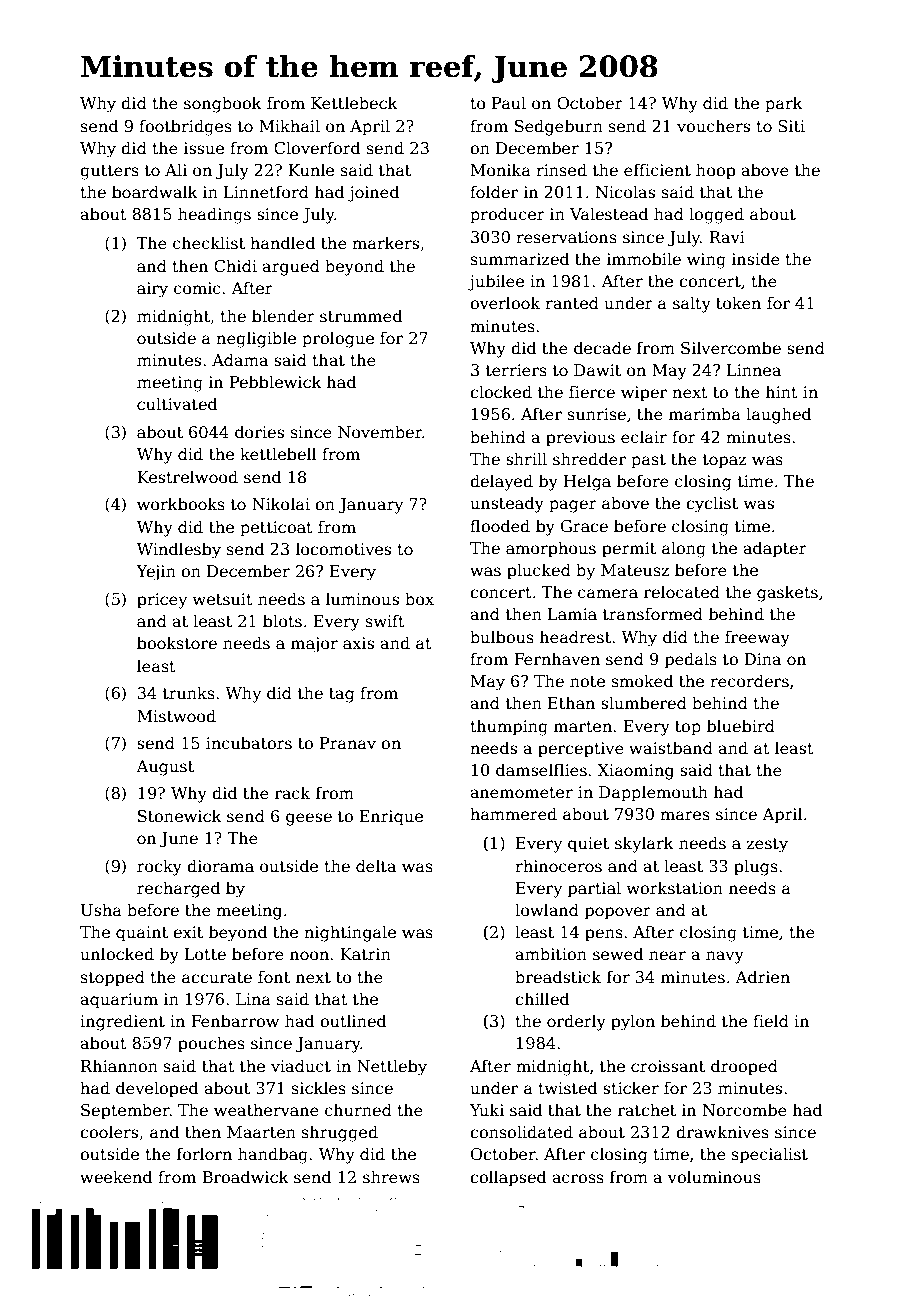  I want to click on Enrique, so click(391, 818).
